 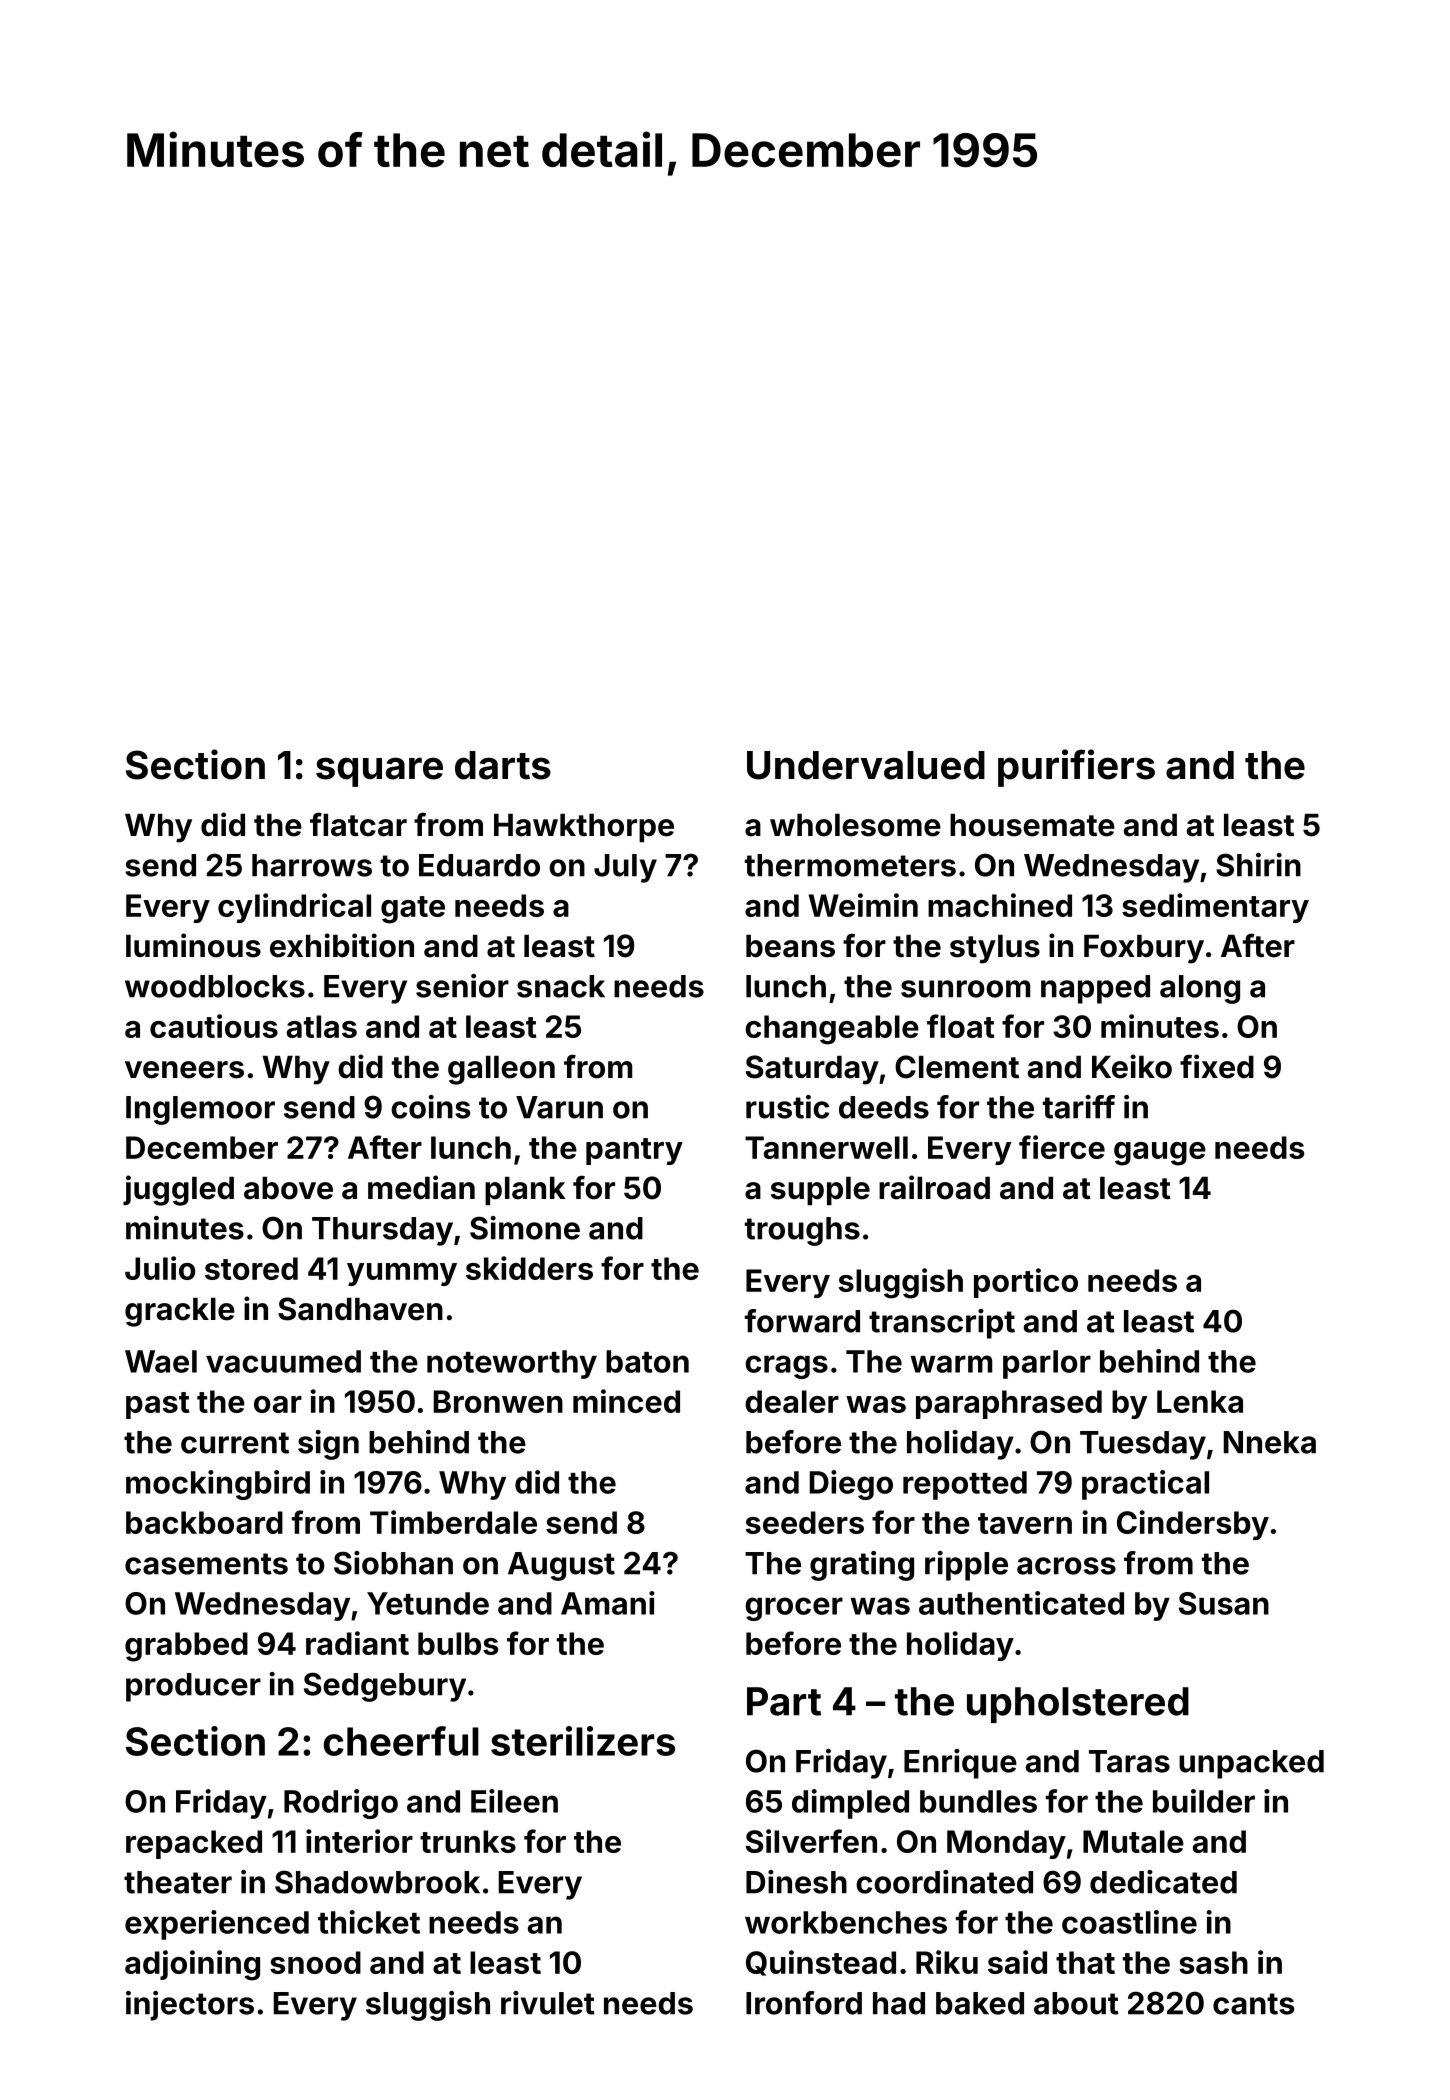 I want to click on grocer, so click(x=794, y=1609).
